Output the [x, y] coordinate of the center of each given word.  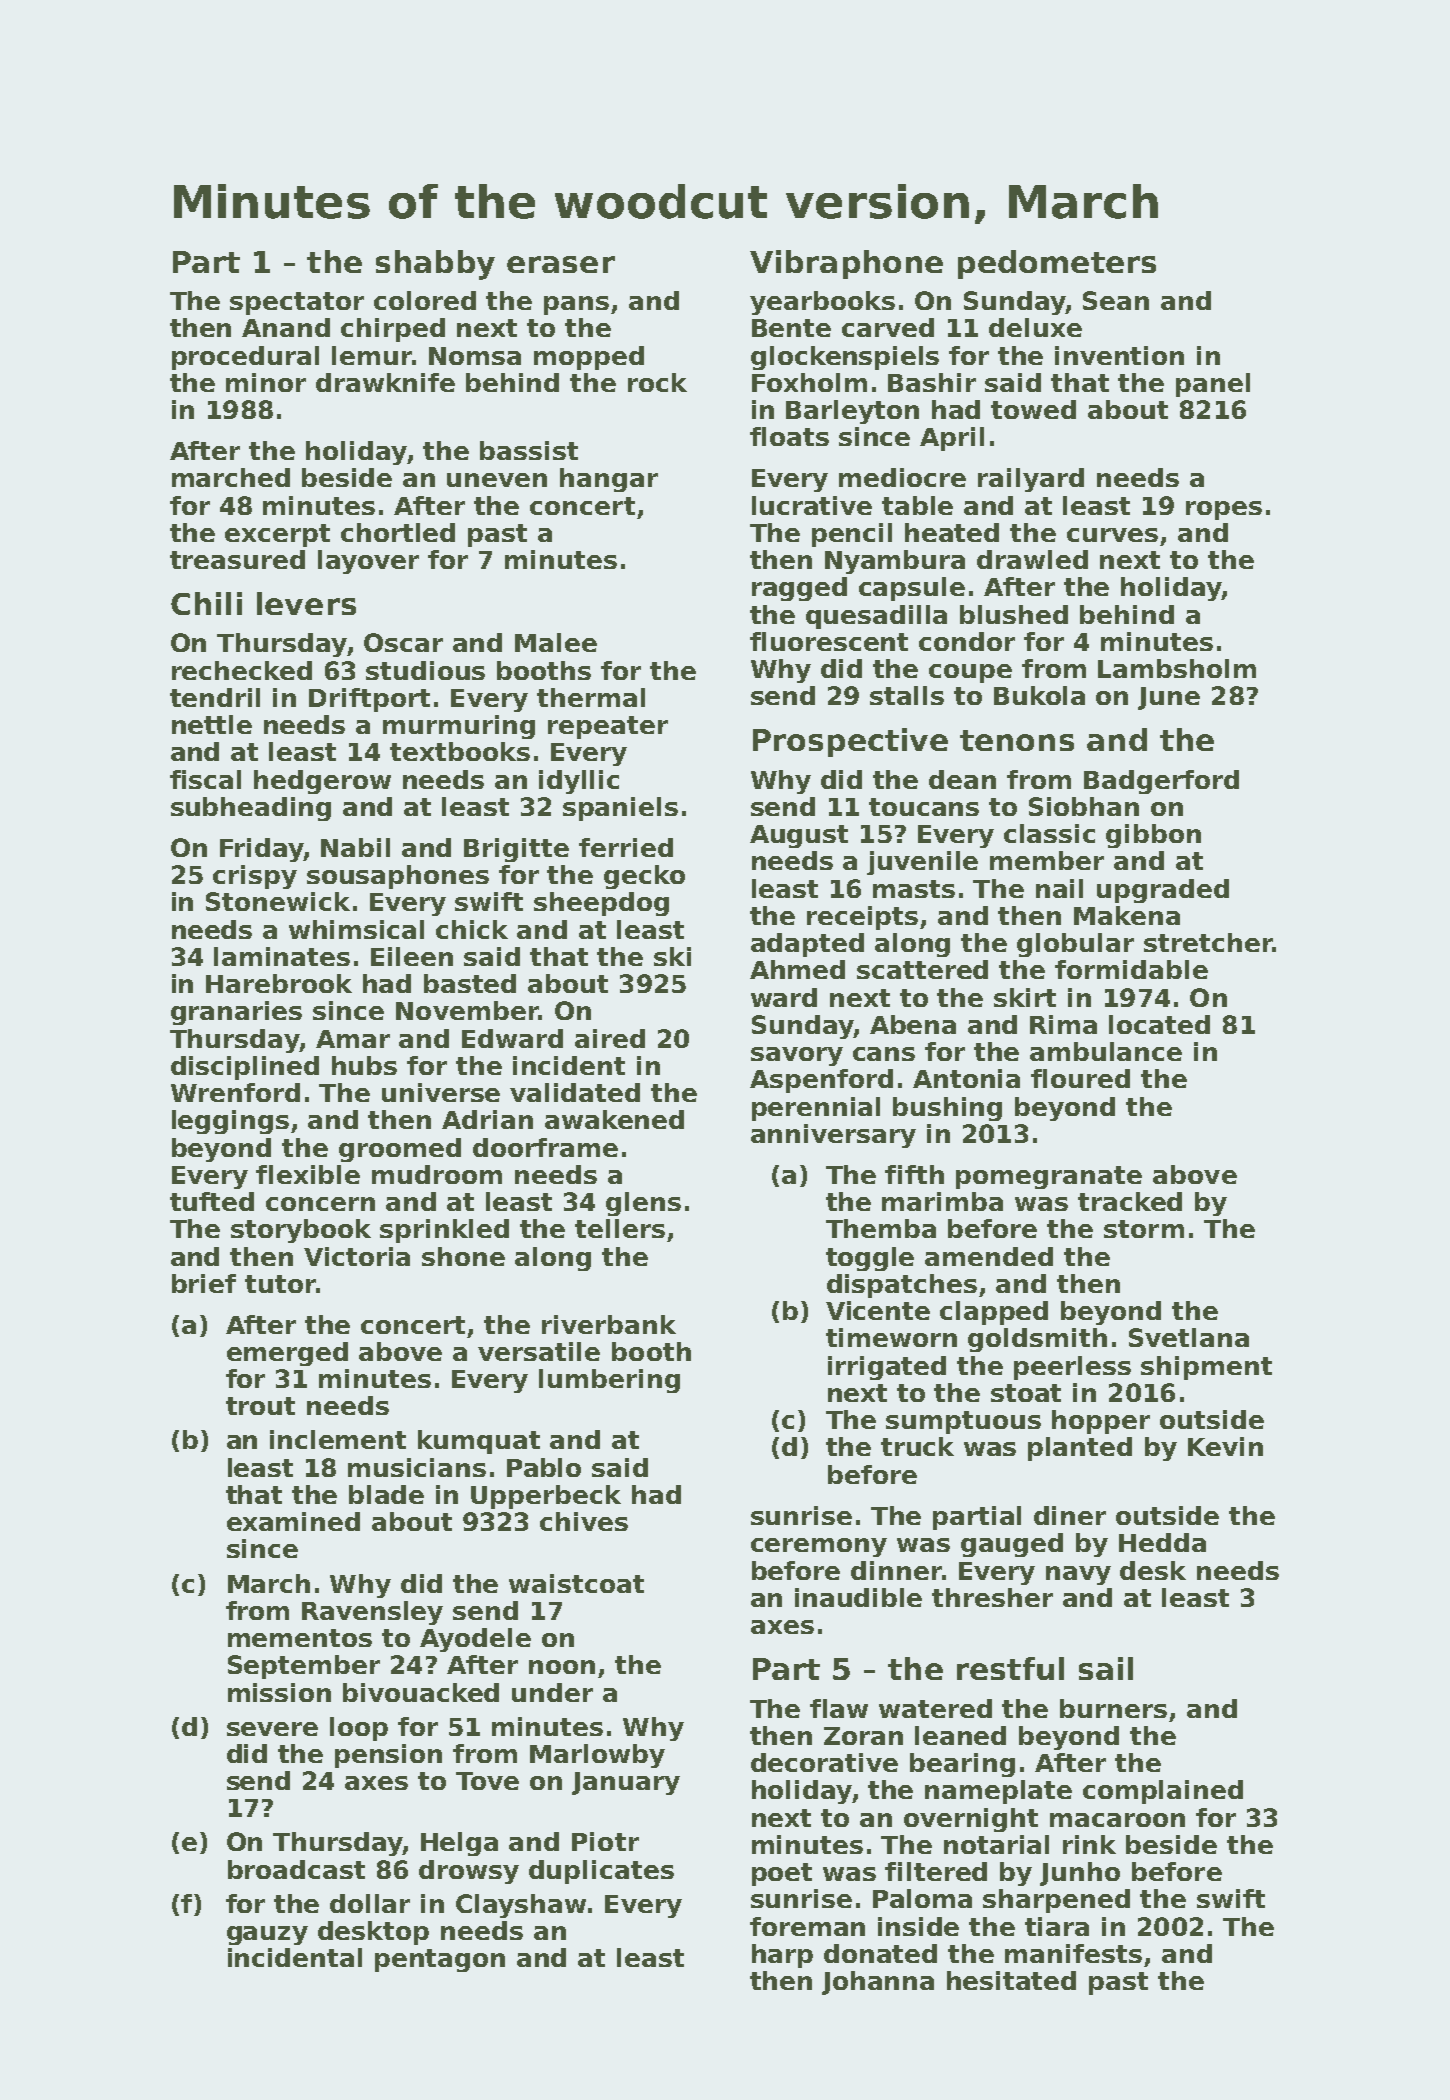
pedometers [1057, 264]
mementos [300, 1638]
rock [657, 382]
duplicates [601, 1872]
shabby [435, 265]
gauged [1012, 1545]
